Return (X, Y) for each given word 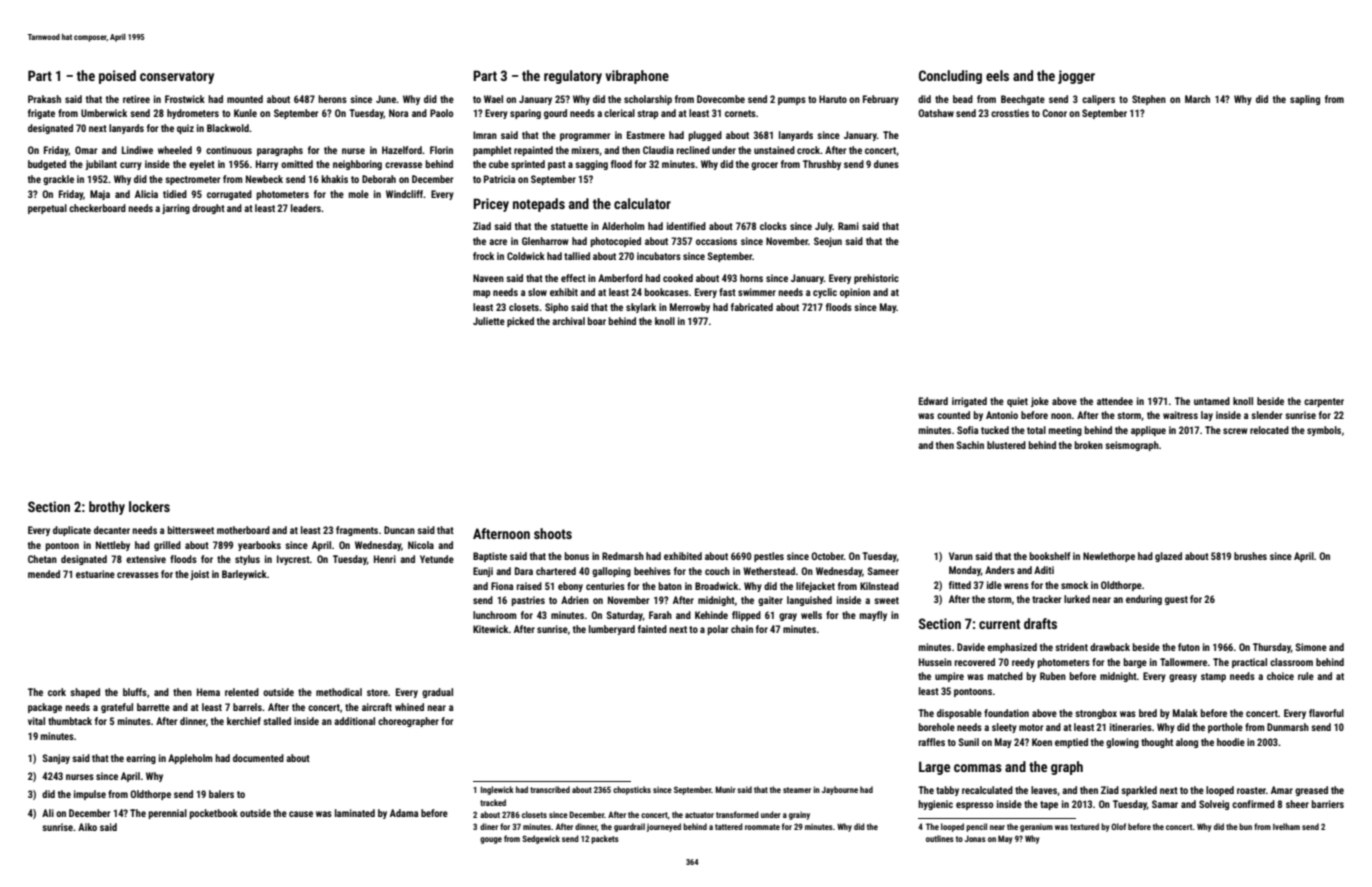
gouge (491, 840)
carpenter (1324, 402)
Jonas (975, 839)
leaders (306, 208)
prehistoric (876, 279)
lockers (149, 506)
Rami (848, 226)
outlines (940, 838)
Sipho (556, 308)
